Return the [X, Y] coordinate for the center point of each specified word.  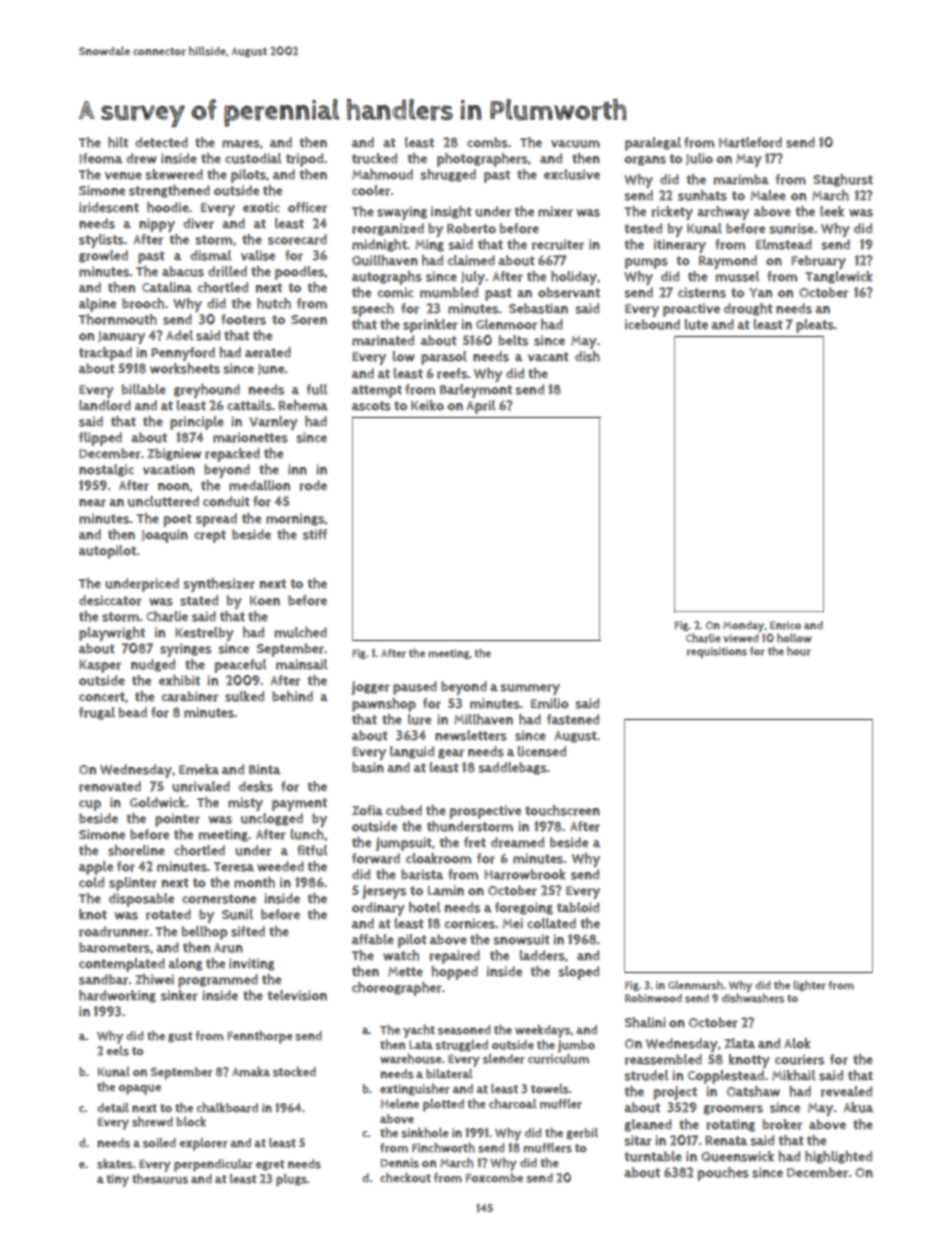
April [480, 407]
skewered [174, 174]
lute [696, 324]
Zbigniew [174, 454]
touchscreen [562, 810]
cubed [404, 810]
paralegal [653, 144]
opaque [139, 1089]
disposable [141, 900]
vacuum [575, 144]
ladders [542, 955]
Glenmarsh [695, 985]
